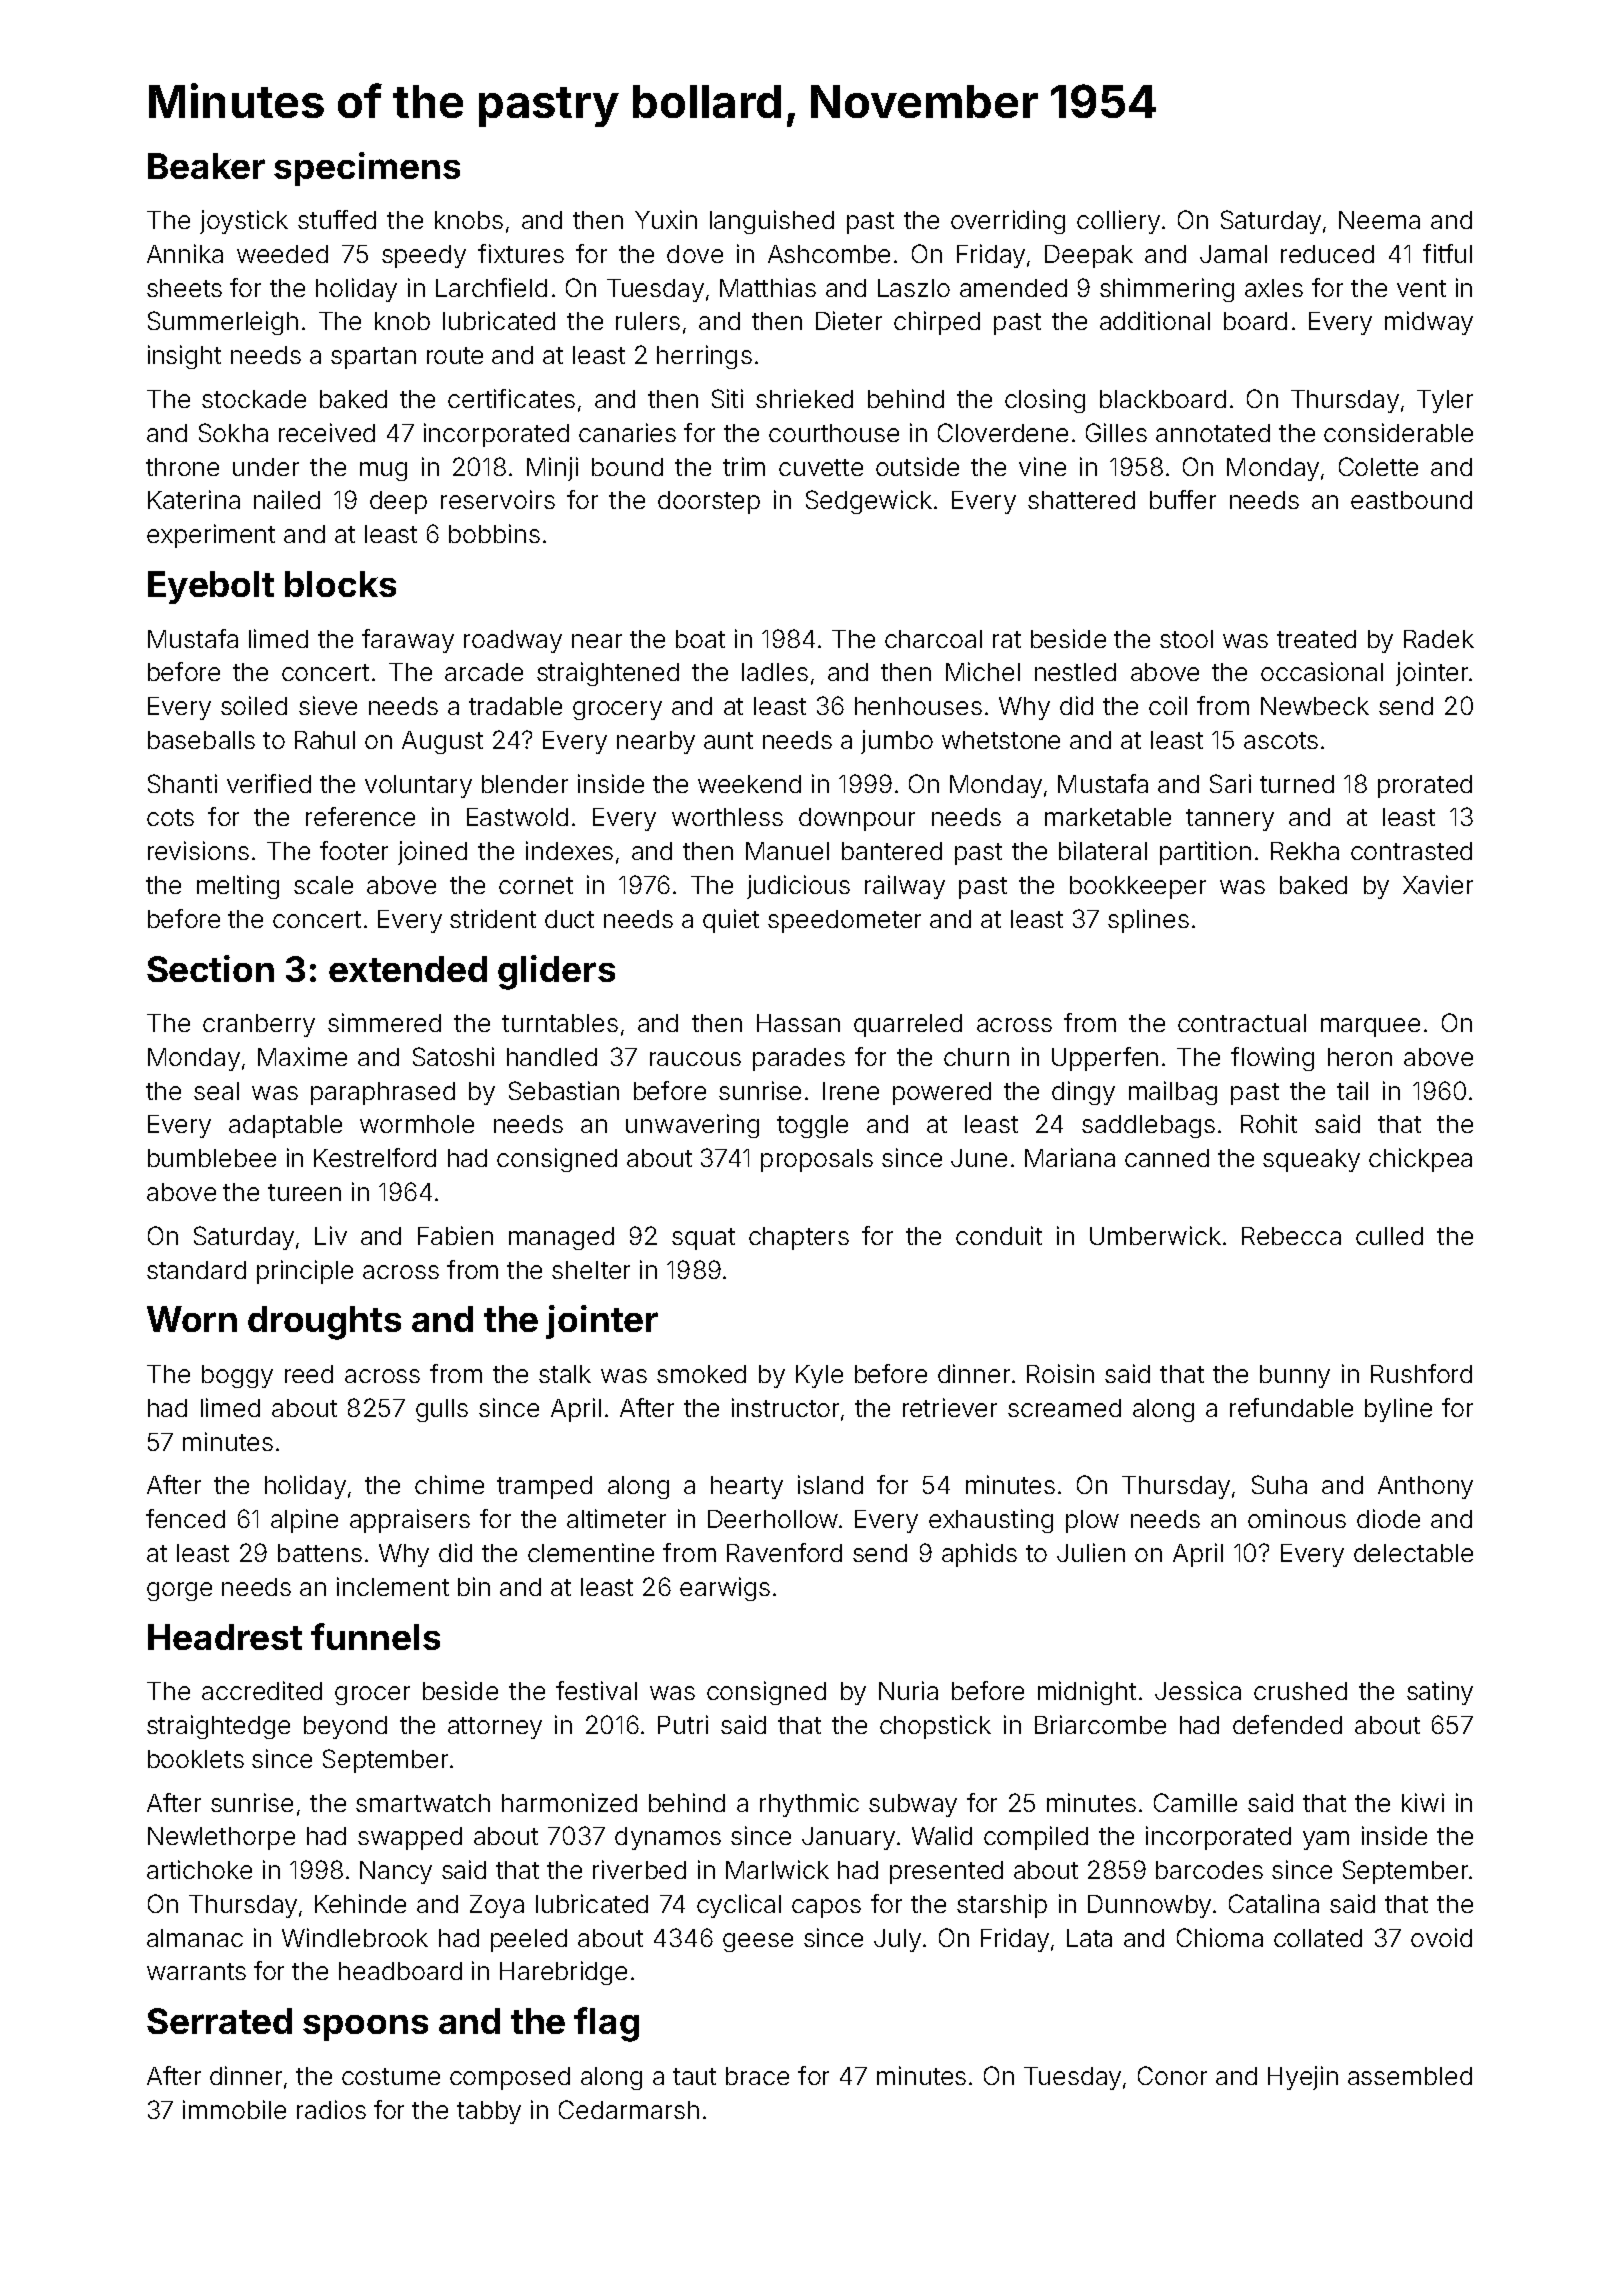  What do you see at coordinates (1370, 1027) in the screenshot?
I see `marquee` at bounding box center [1370, 1027].
